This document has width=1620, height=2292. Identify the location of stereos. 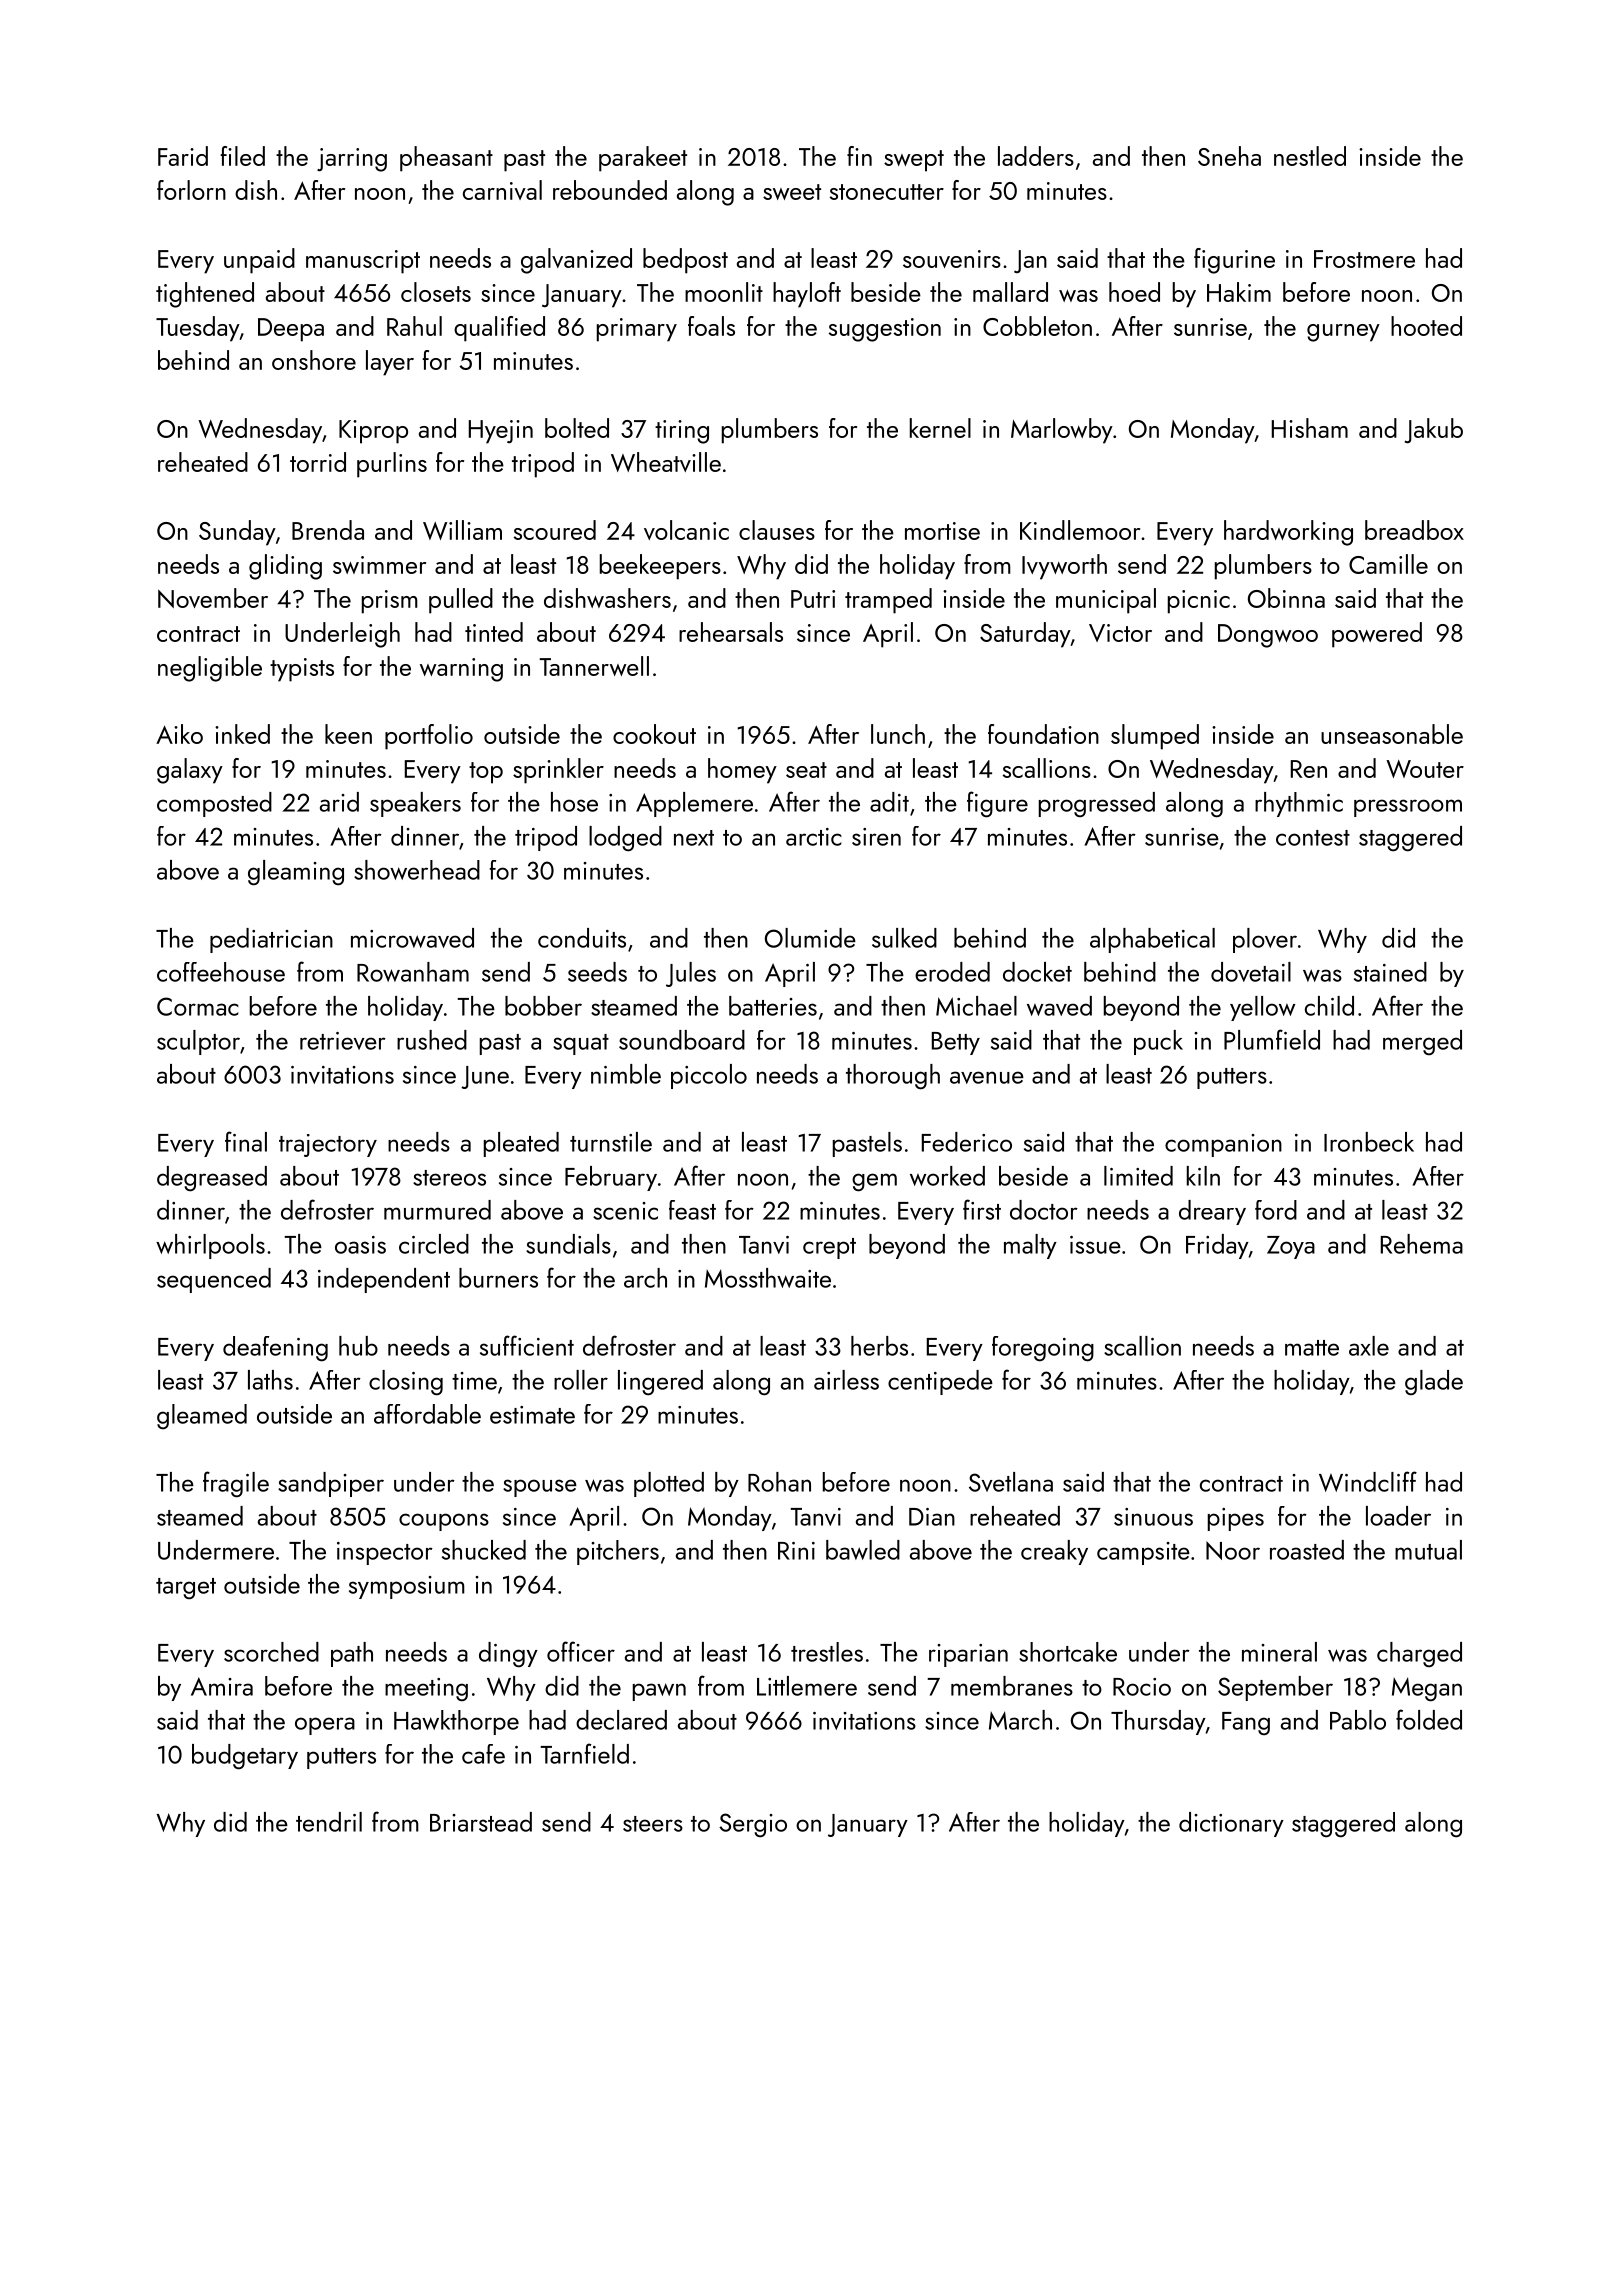
(449, 1178).
